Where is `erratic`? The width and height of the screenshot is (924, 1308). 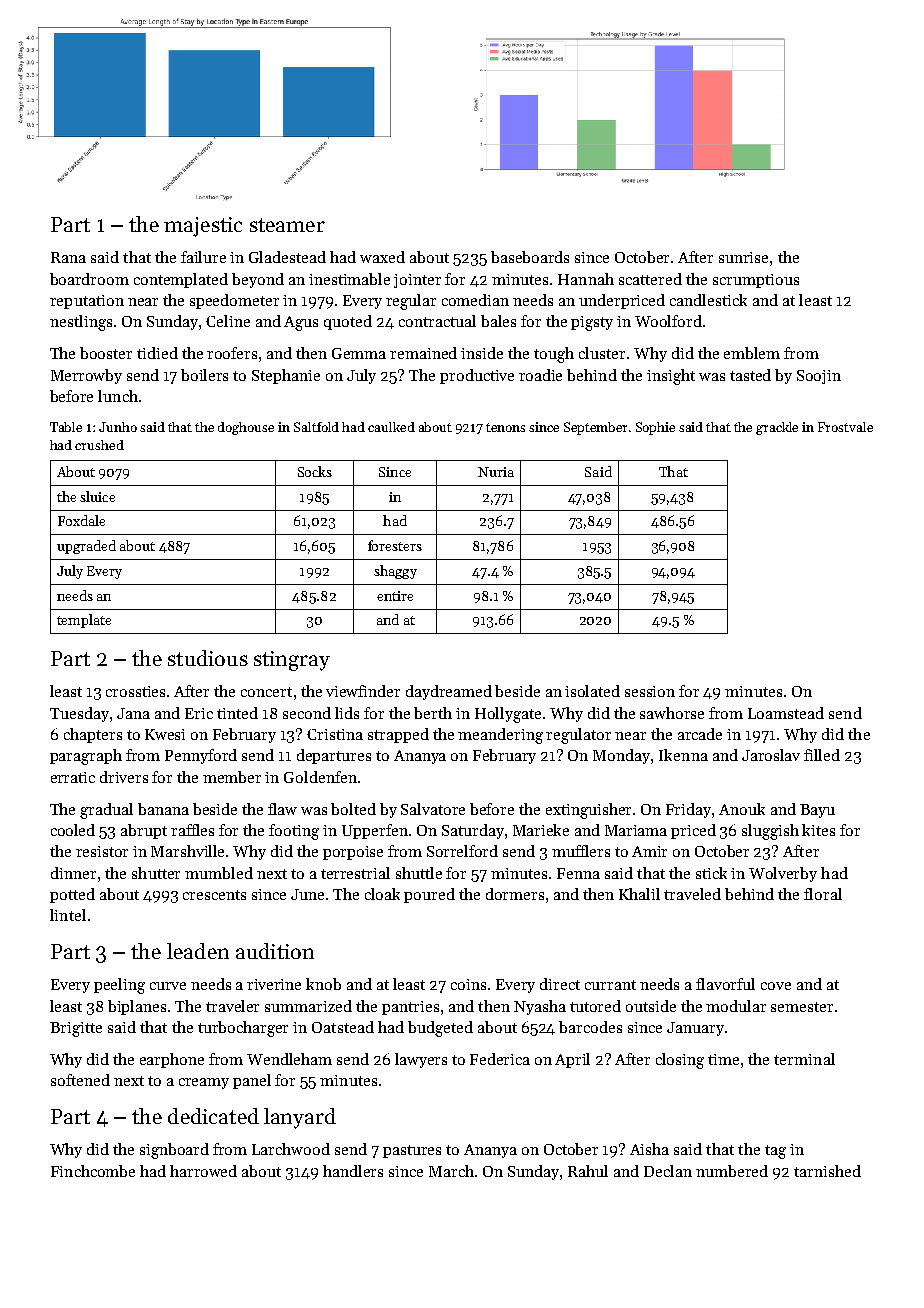
erratic is located at coordinates (73, 777).
